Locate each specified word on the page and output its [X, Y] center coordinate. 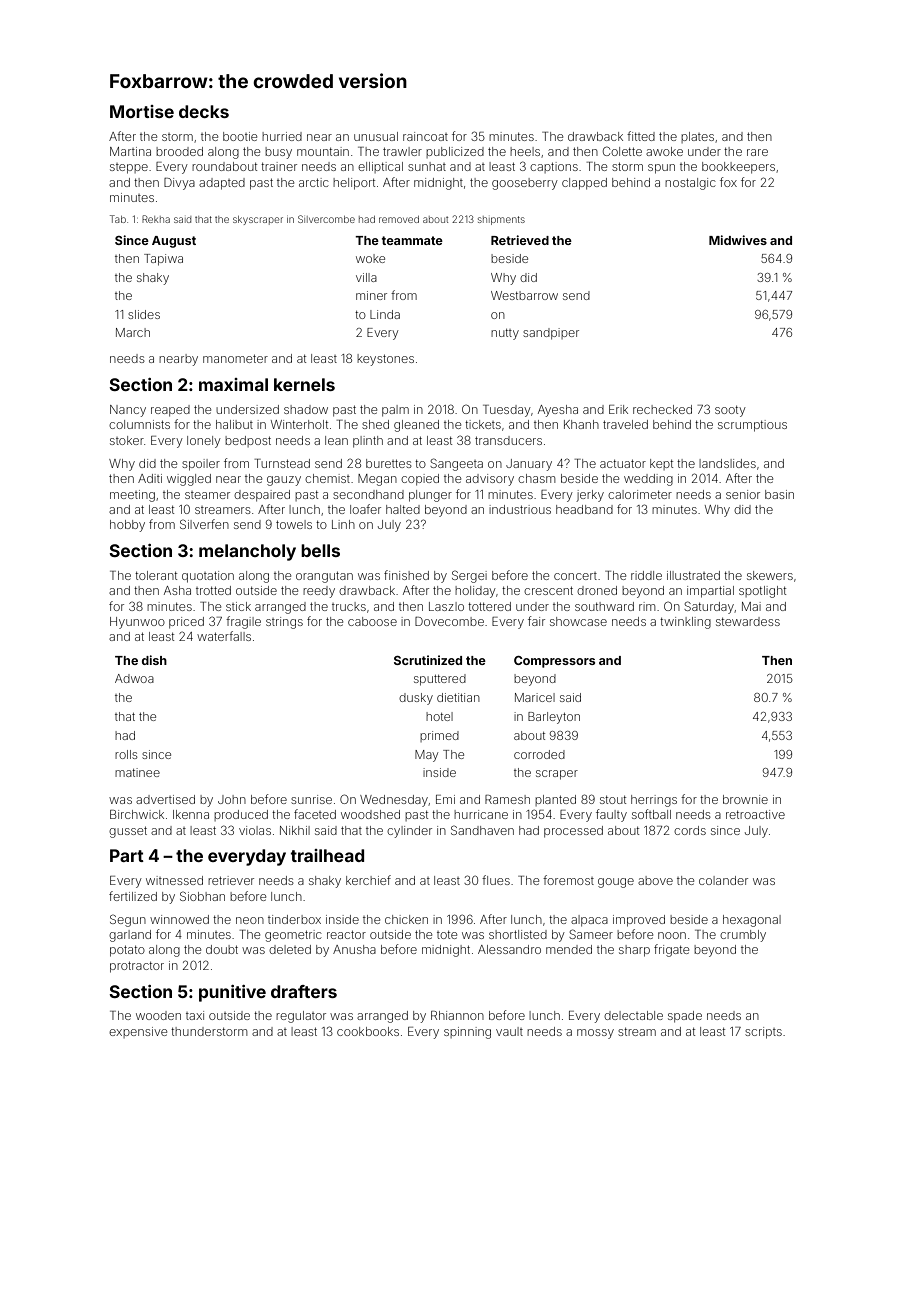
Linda [385, 314]
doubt [222, 949]
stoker [127, 440]
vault [509, 1031]
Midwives [738, 240]
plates [697, 137]
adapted [222, 184]
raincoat [425, 136]
